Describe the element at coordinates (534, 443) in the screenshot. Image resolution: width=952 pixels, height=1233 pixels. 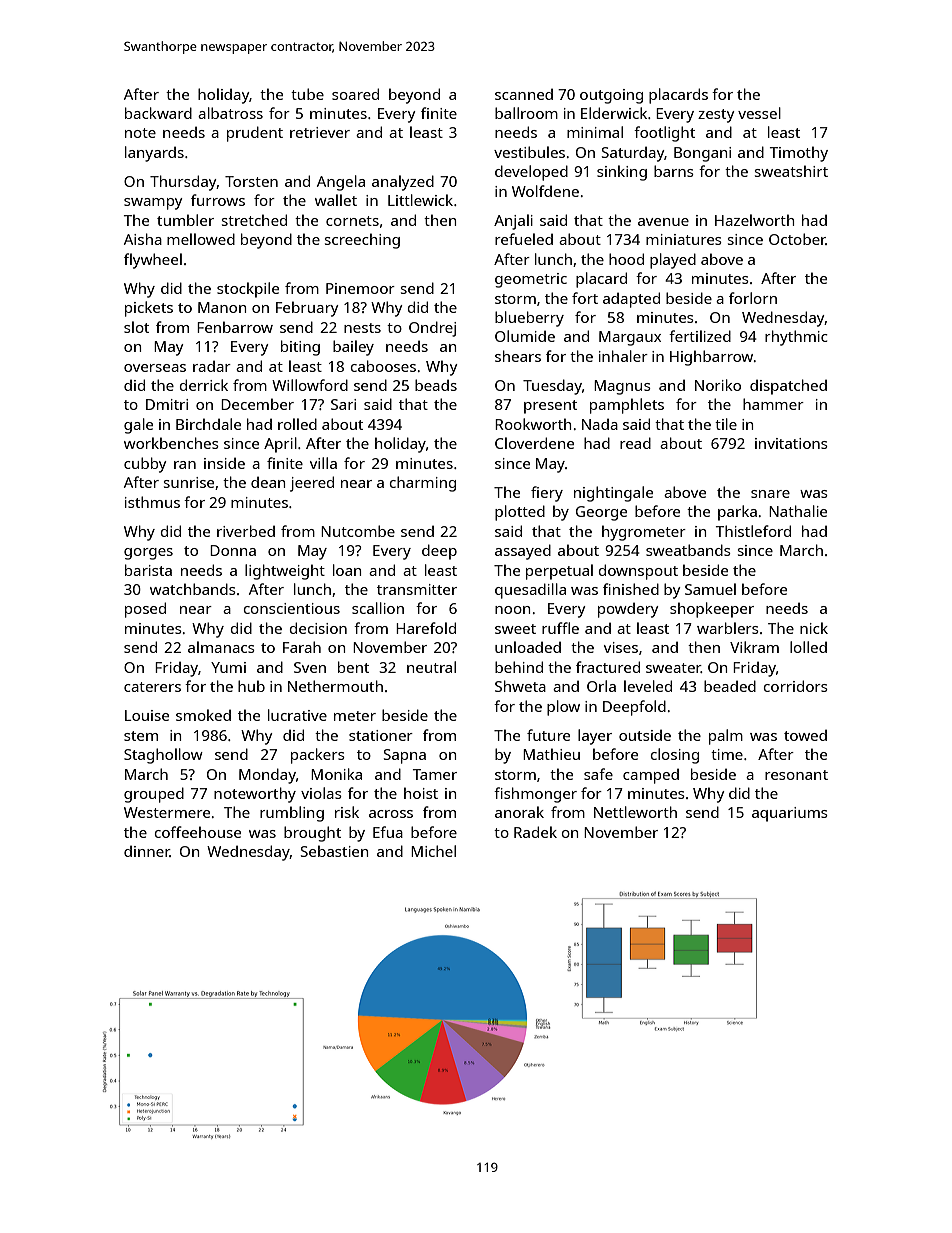
I see `Cloverdene` at that location.
